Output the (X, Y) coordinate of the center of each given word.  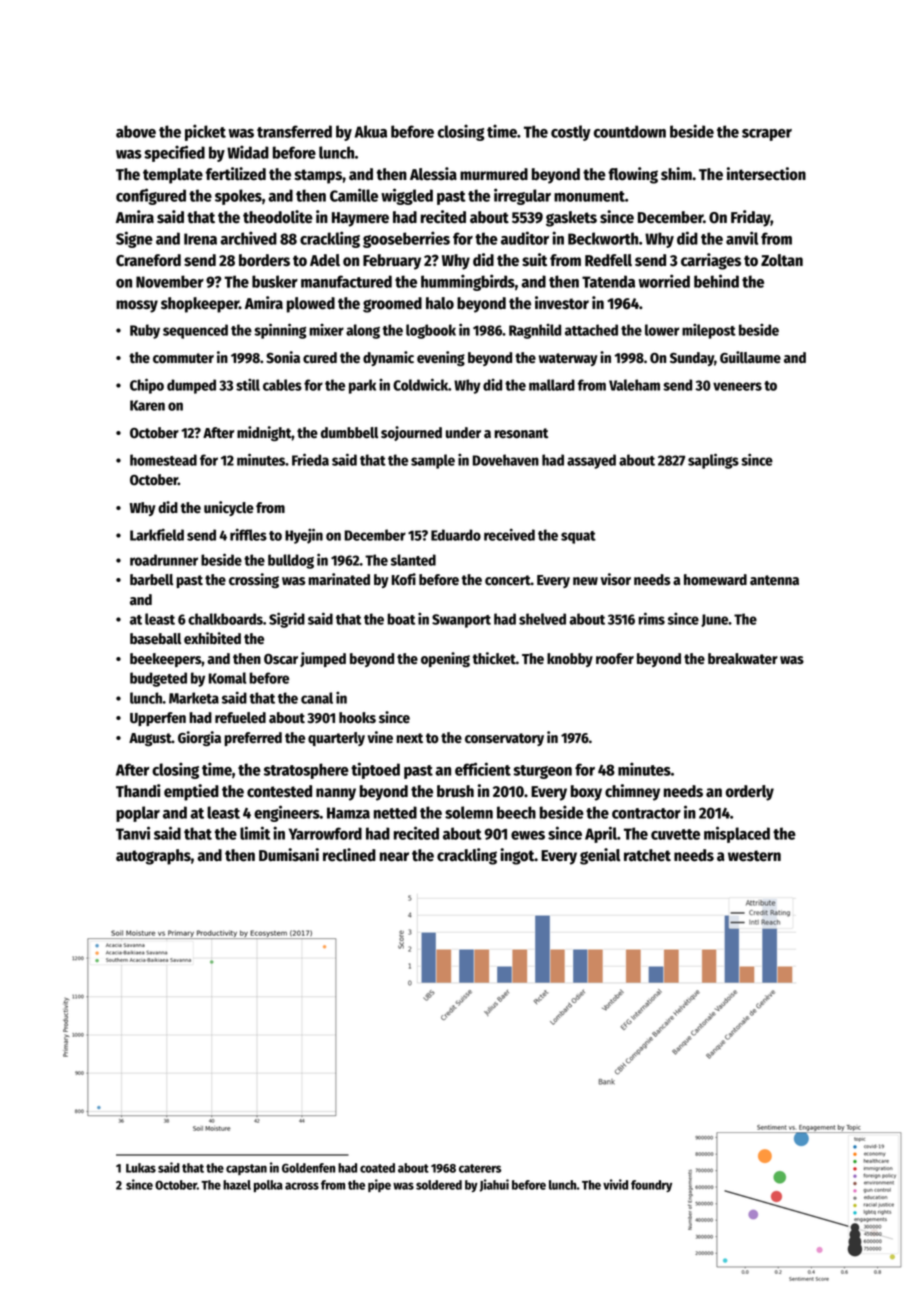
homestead (163, 460)
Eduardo (456, 535)
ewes (528, 835)
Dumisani (289, 855)
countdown (630, 131)
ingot (517, 856)
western (754, 856)
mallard (552, 385)
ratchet (647, 855)
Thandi (138, 791)
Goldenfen (308, 1168)
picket (205, 132)
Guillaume (750, 357)
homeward (715, 580)
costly (571, 133)
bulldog (291, 561)
